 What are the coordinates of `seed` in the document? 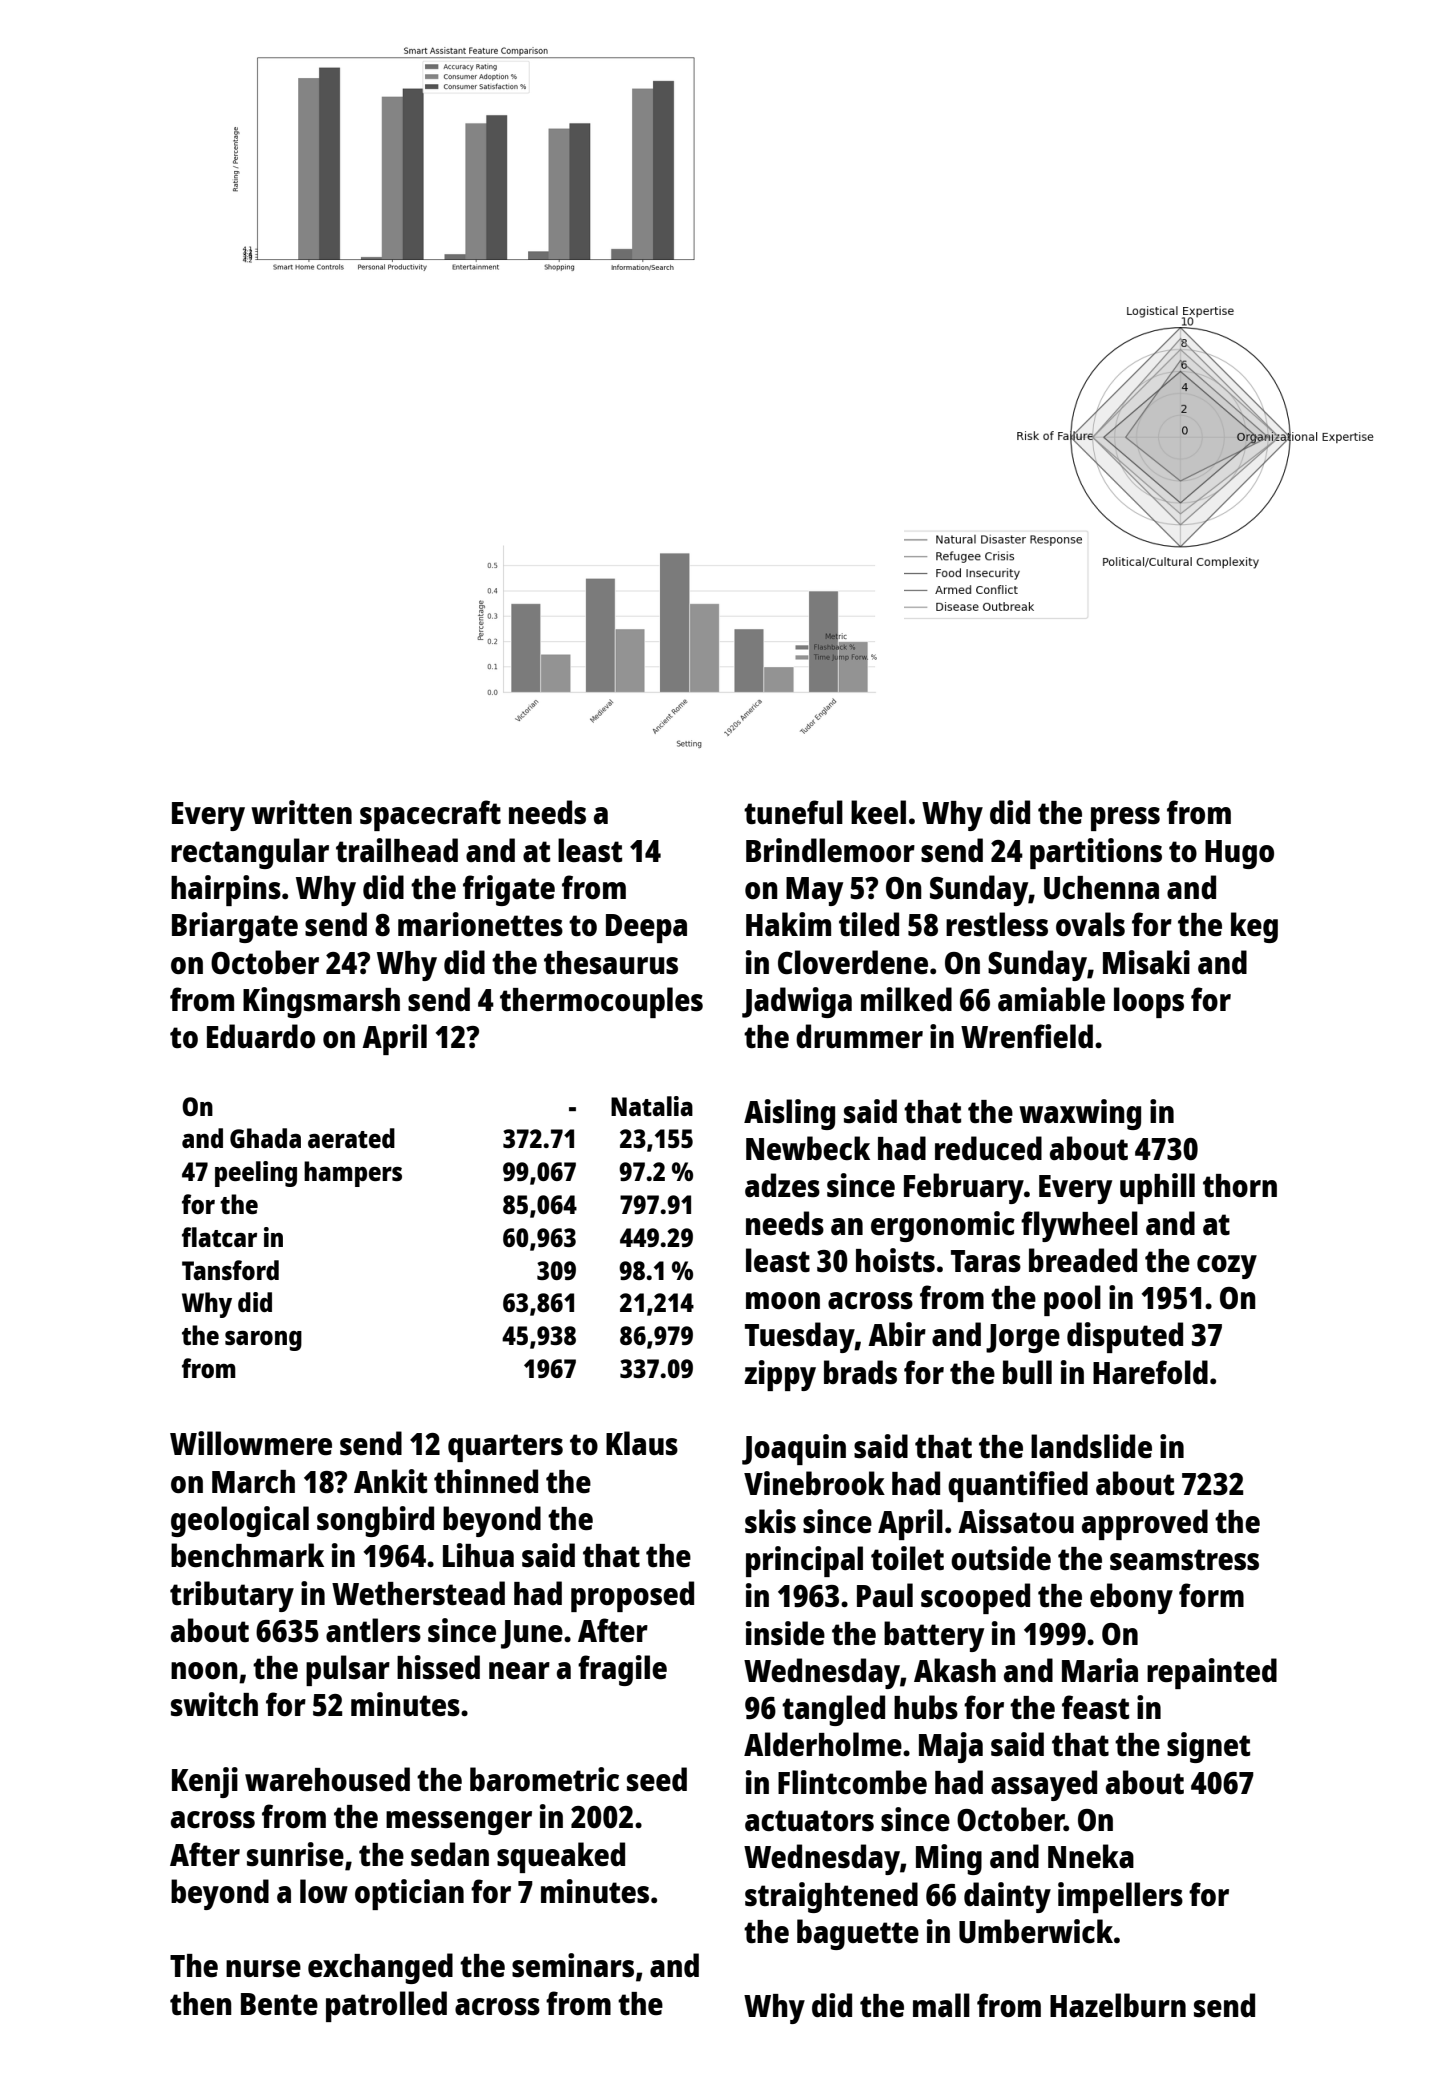 It's located at (657, 1779).
